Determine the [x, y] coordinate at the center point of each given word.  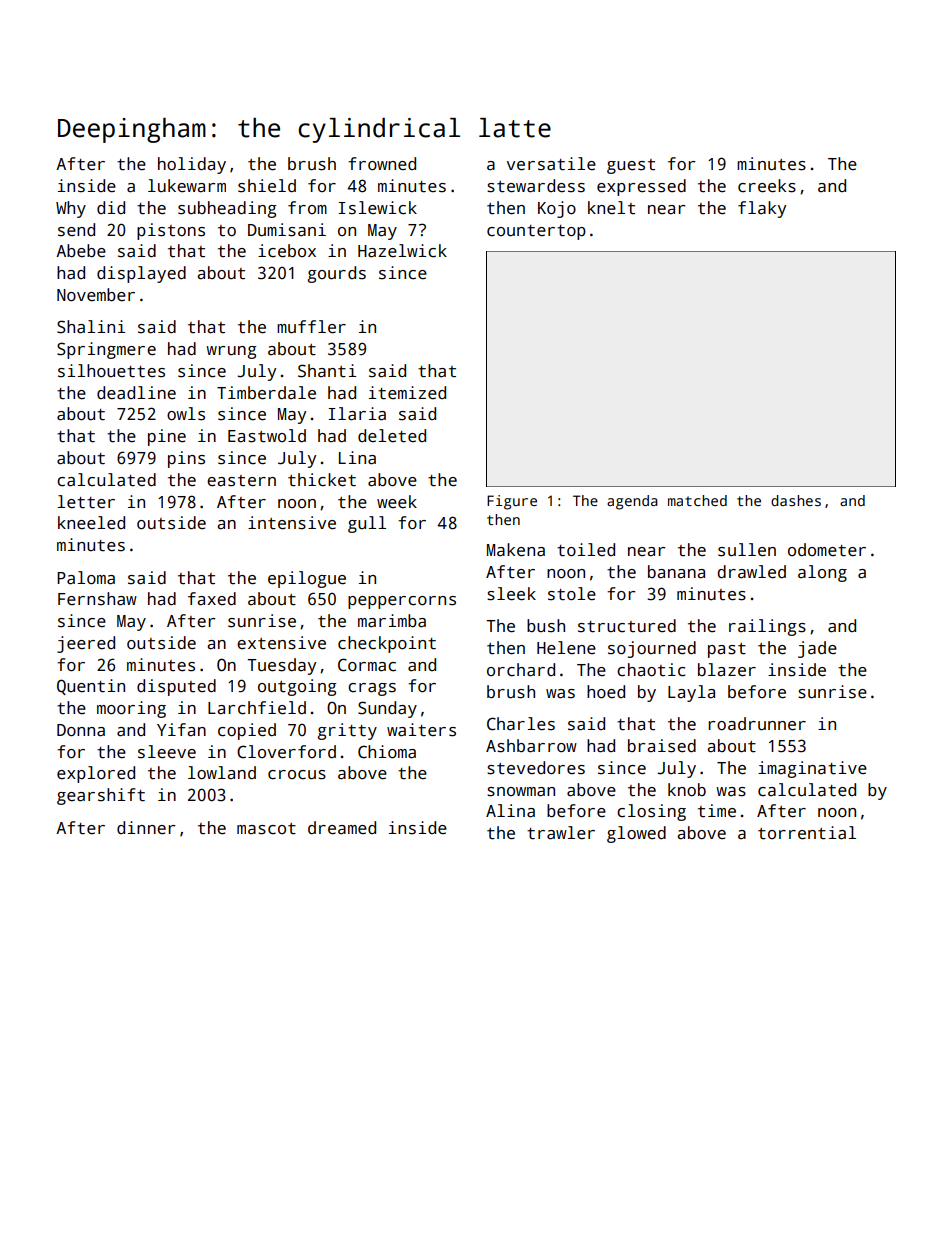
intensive [292, 523]
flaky [762, 209]
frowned [382, 164]
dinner [146, 828]
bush [546, 626]
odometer [827, 550]
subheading [227, 209]
